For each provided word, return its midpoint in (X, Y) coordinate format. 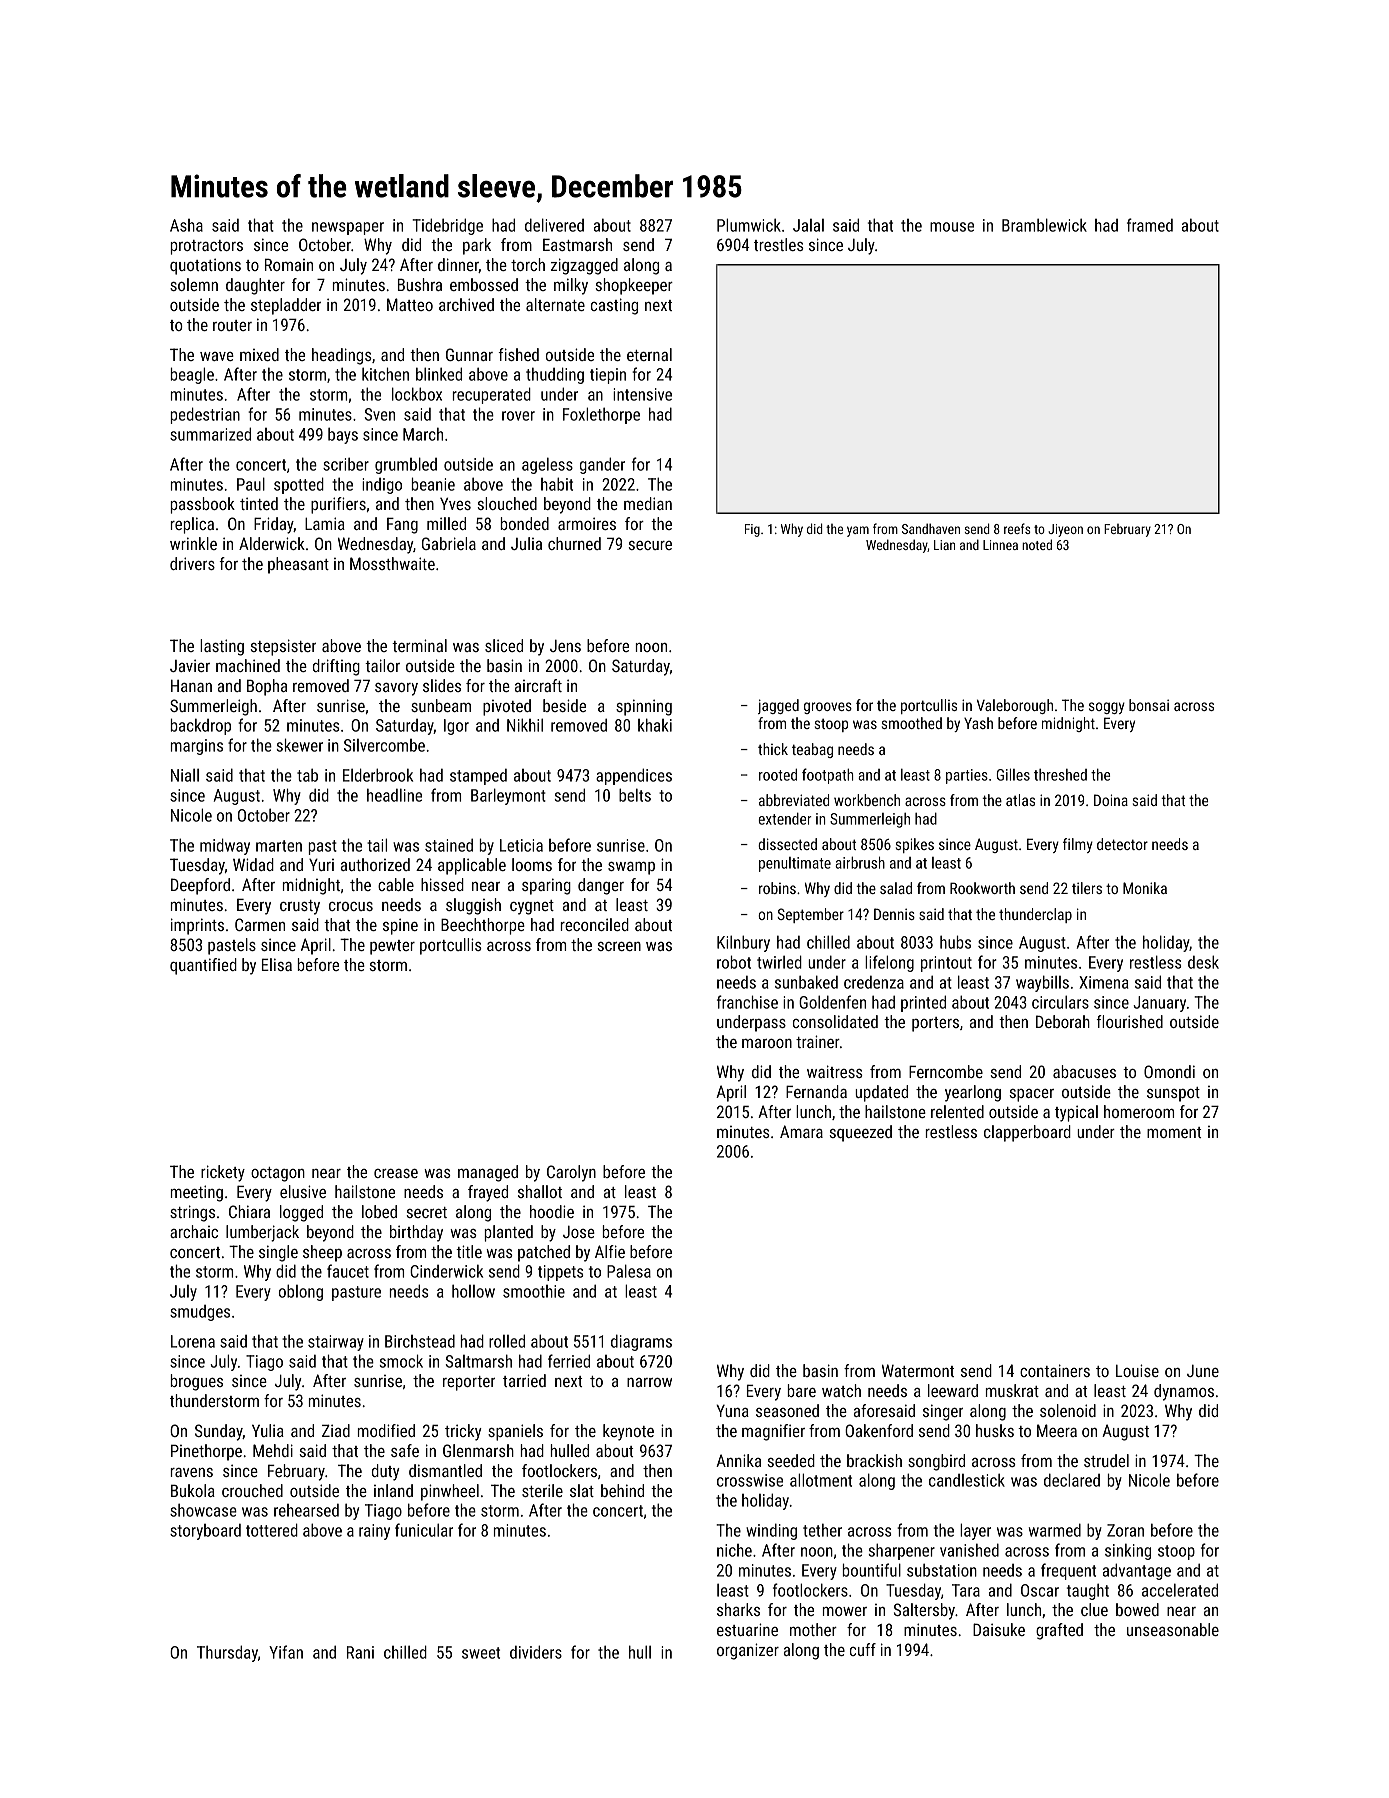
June (1203, 1371)
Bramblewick (1044, 225)
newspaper (348, 228)
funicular (424, 1530)
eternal (649, 354)
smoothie (534, 1291)
